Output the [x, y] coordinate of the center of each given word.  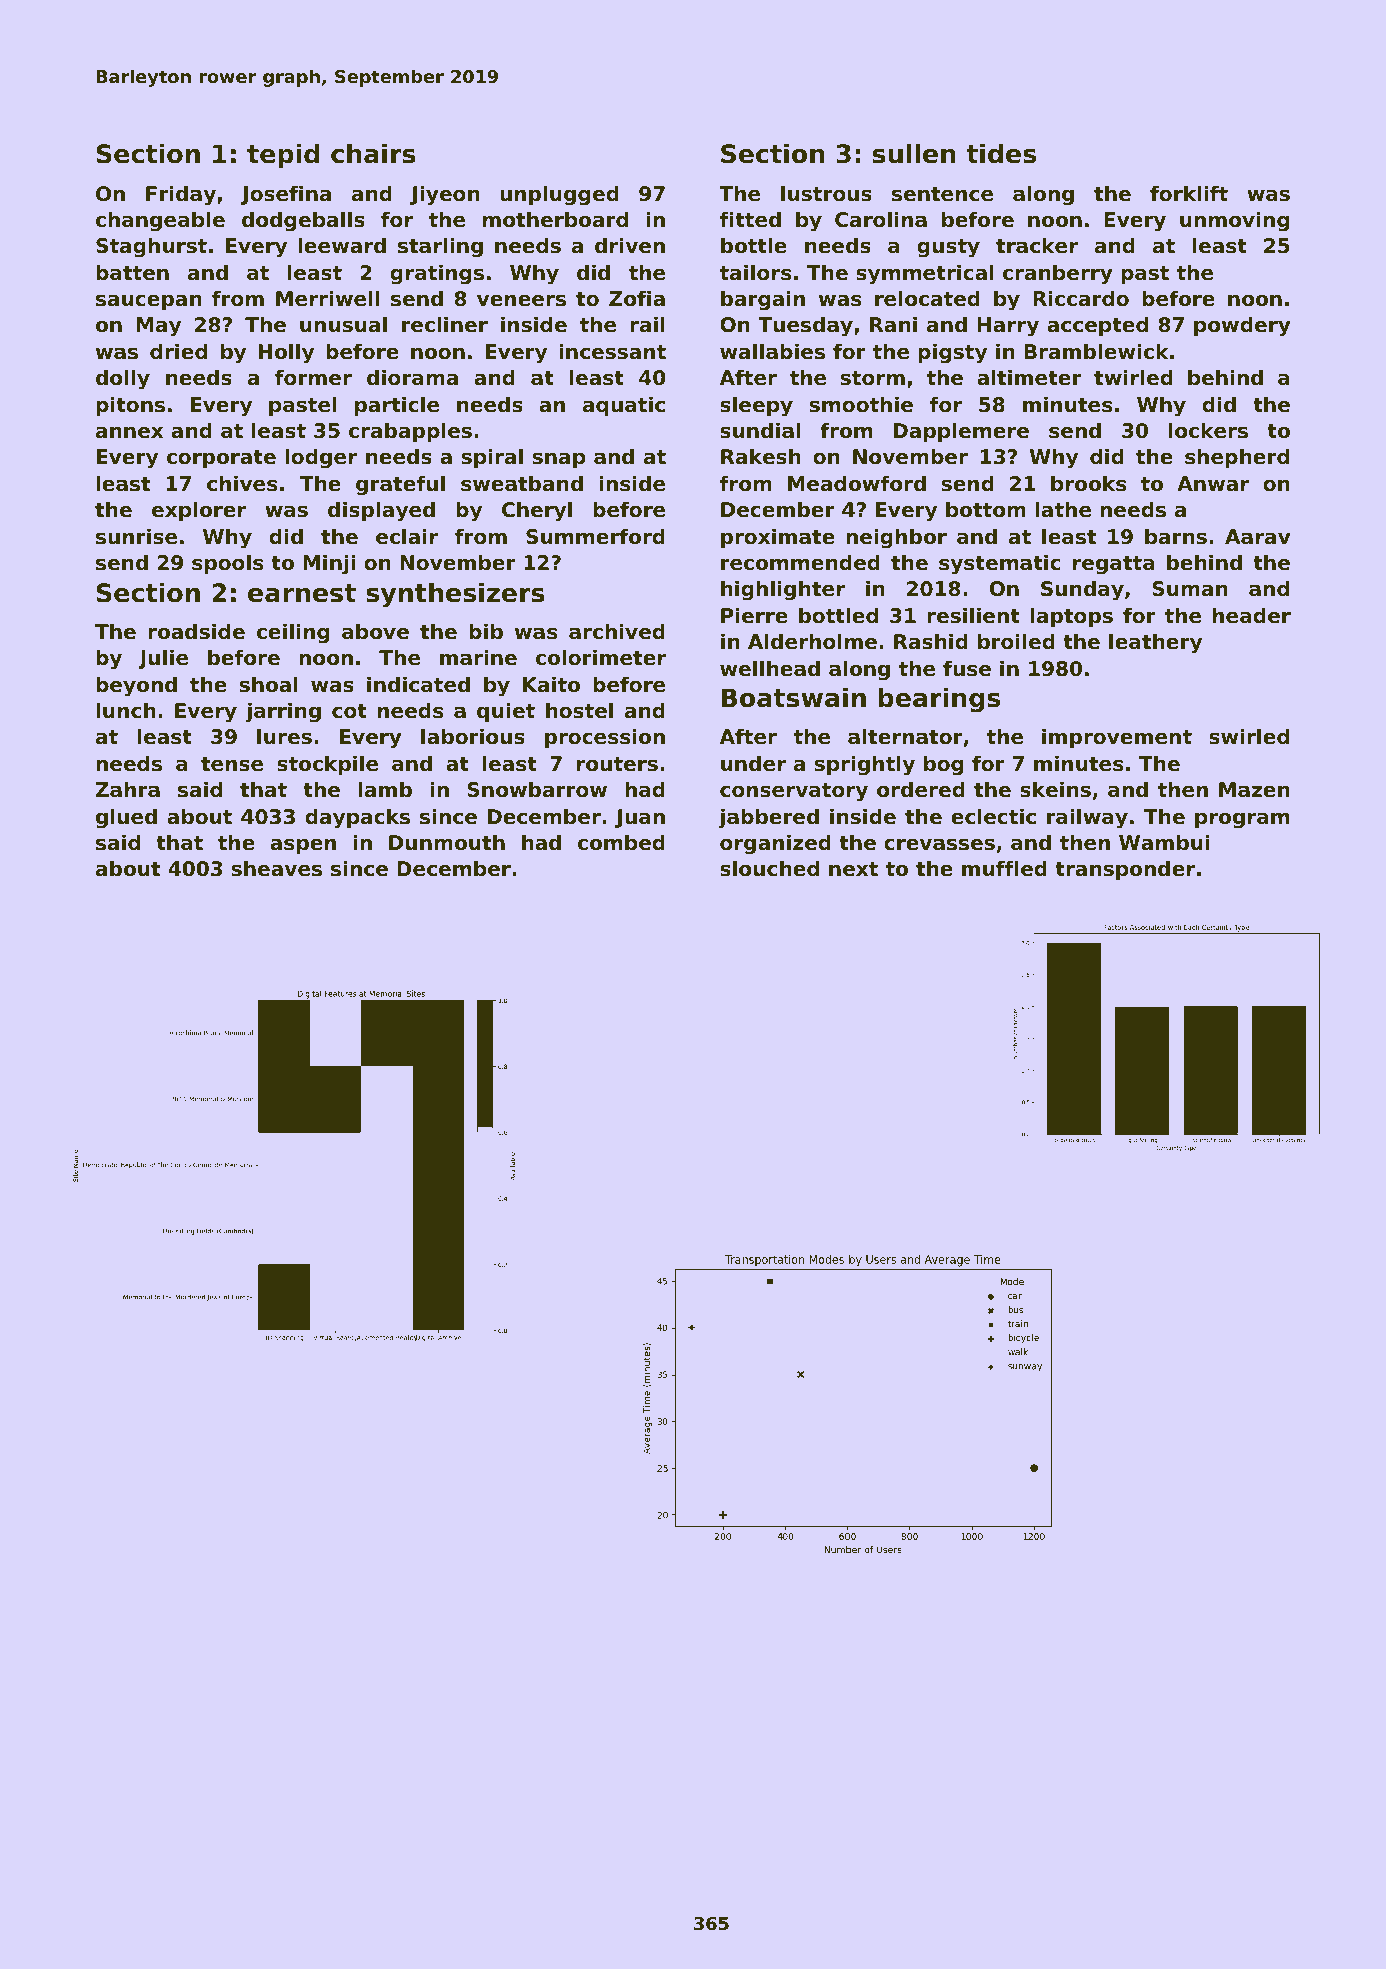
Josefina [286, 195]
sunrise [136, 536]
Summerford [595, 536]
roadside [196, 631]
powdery [1242, 326]
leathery [1155, 643]
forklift [1189, 193]
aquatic [624, 406]
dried [178, 351]
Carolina [881, 219]
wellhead [770, 668]
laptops [1071, 617]
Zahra [128, 789]
